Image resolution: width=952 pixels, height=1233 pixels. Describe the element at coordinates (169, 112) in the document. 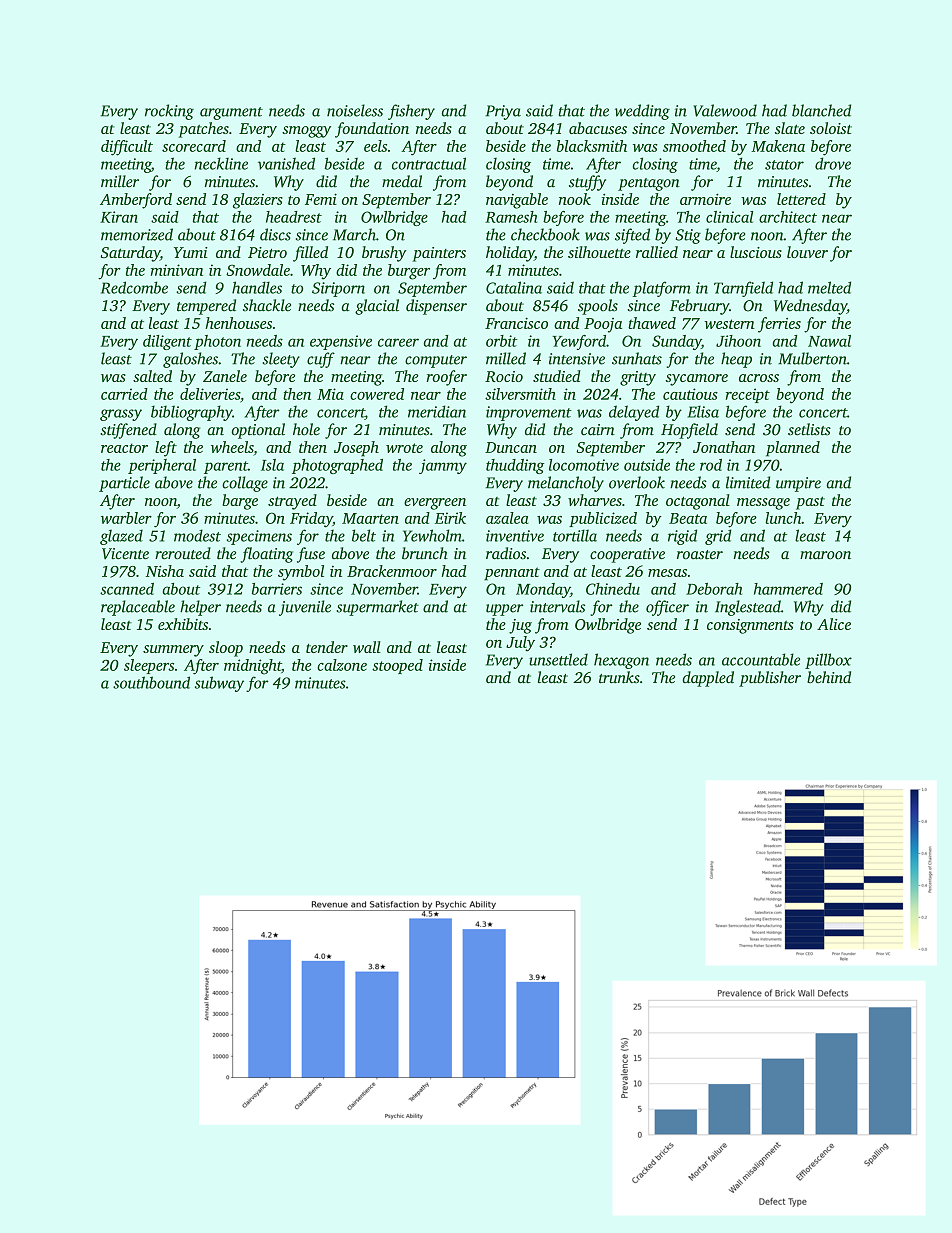

I see `rocking` at that location.
